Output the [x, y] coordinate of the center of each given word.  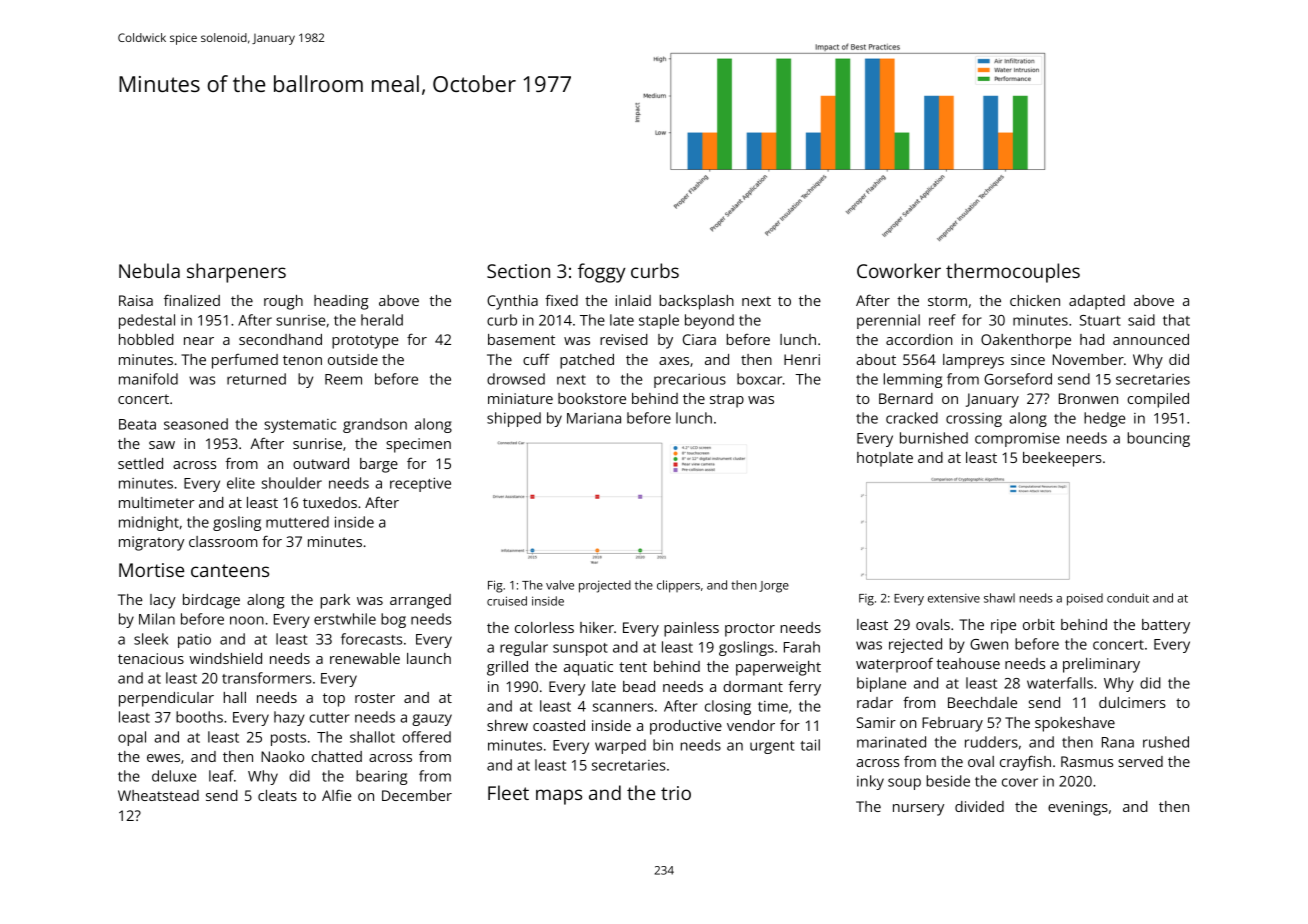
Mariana [594, 418]
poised [1085, 599]
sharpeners [236, 273]
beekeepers [1062, 459]
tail [810, 745]
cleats [277, 795]
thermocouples [1013, 273]
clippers [678, 586]
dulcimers [1132, 702]
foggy [602, 273]
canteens [230, 570]
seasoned [196, 424]
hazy [289, 718]
